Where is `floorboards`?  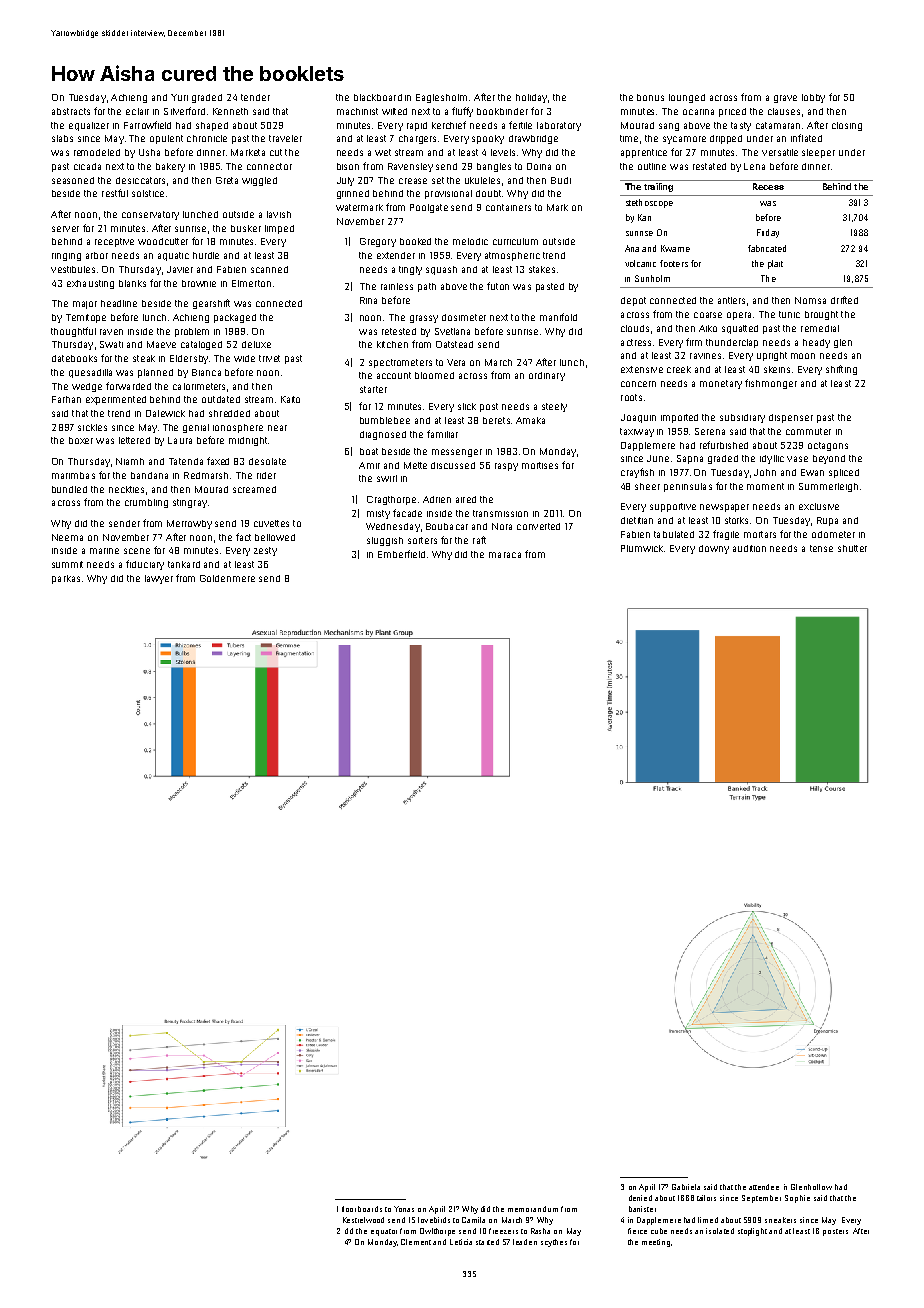 floorboards is located at coordinates (362, 1209).
